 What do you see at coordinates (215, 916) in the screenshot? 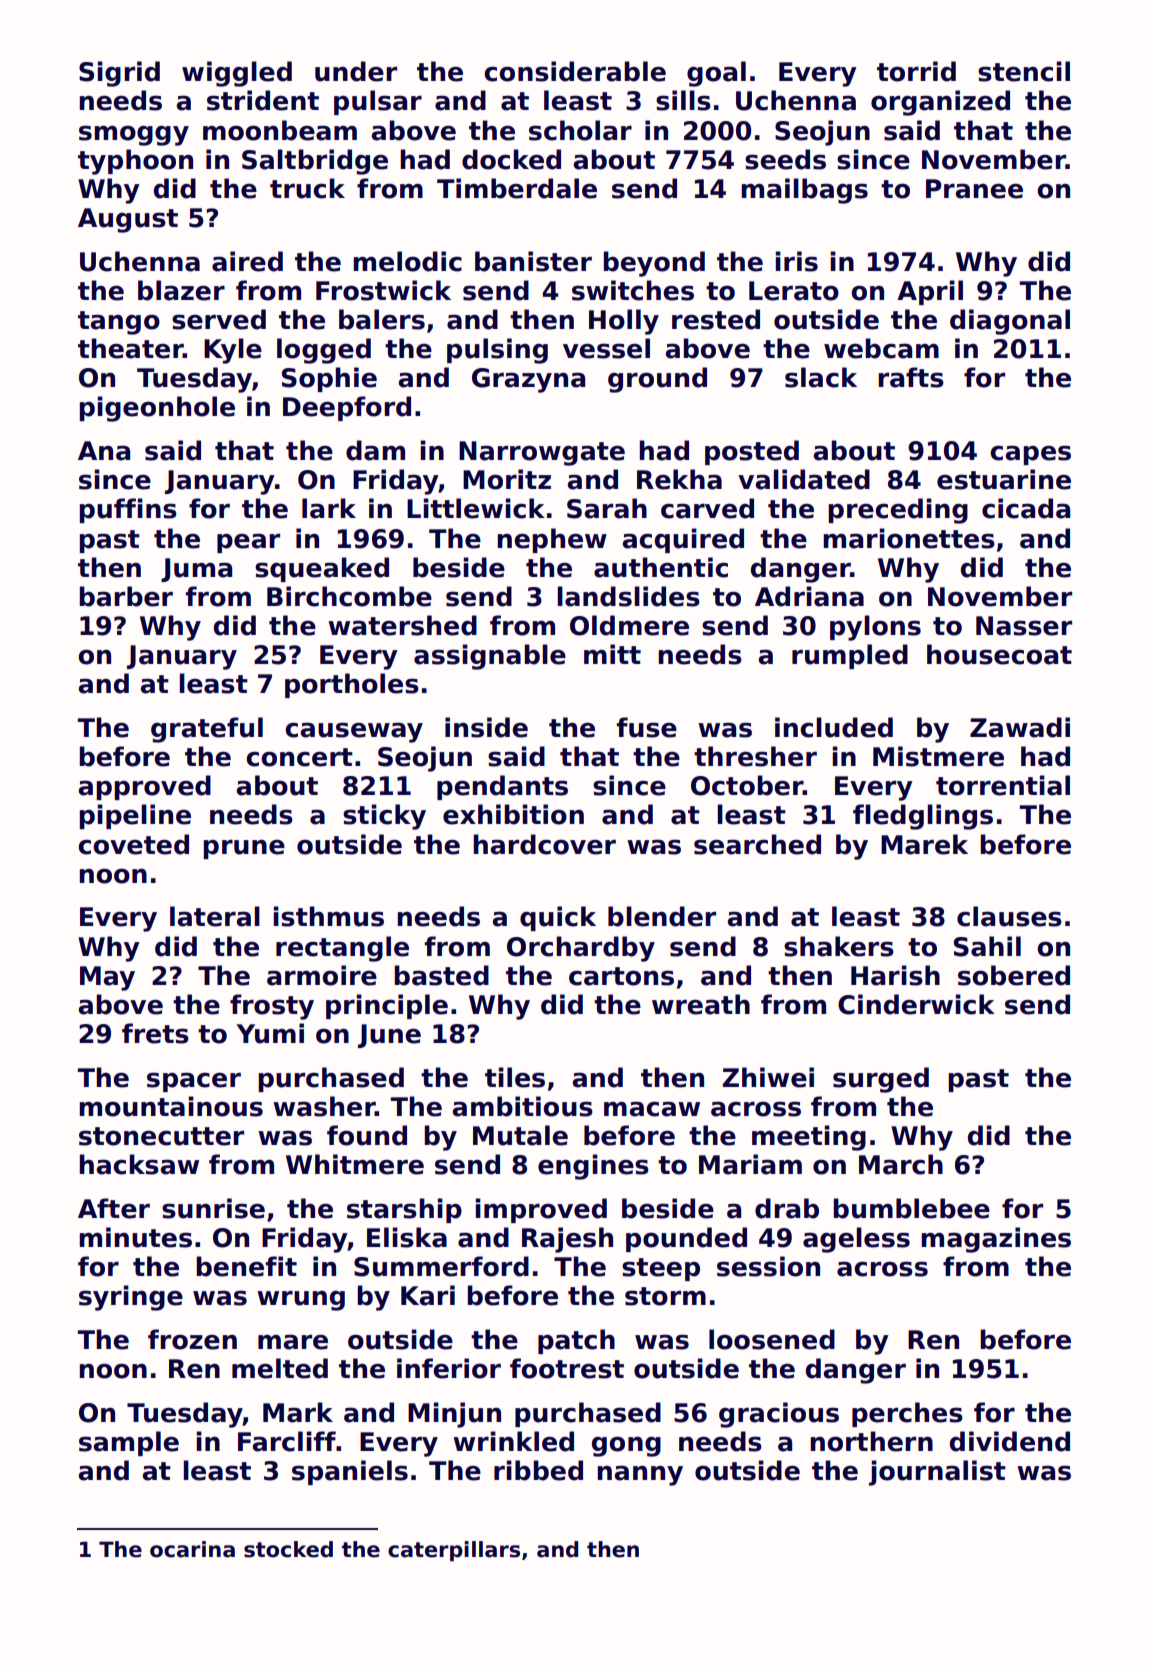
I see `lateral` at bounding box center [215, 916].
